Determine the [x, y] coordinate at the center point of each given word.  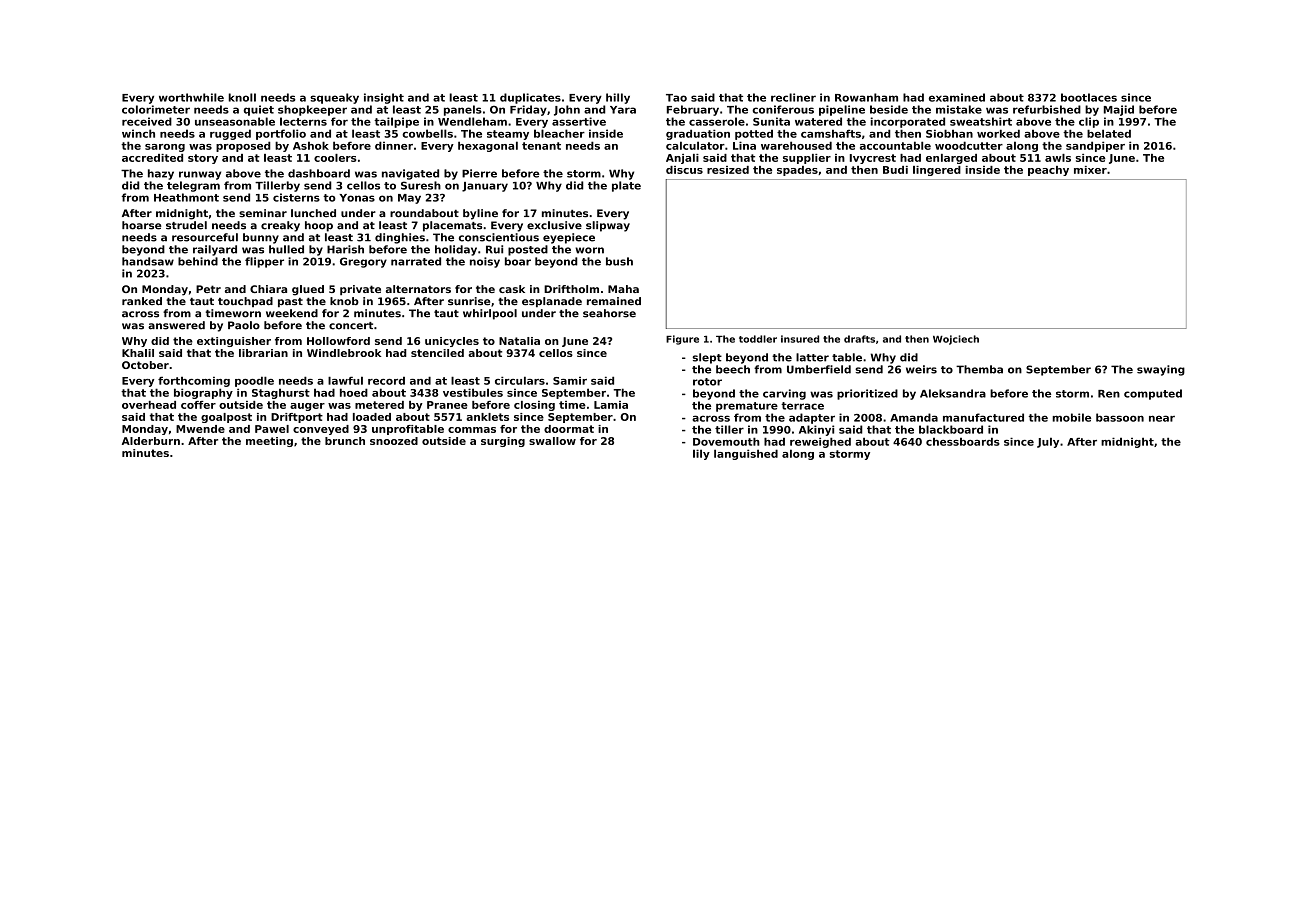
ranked [142, 301]
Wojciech [956, 340]
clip [1089, 122]
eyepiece [569, 238]
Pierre [479, 173]
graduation [698, 134]
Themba [979, 369]
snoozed [394, 441]
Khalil [138, 353]
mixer [1090, 170]
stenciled [437, 353]
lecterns [303, 121]
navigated [410, 174]
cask [512, 289]
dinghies [400, 238]
